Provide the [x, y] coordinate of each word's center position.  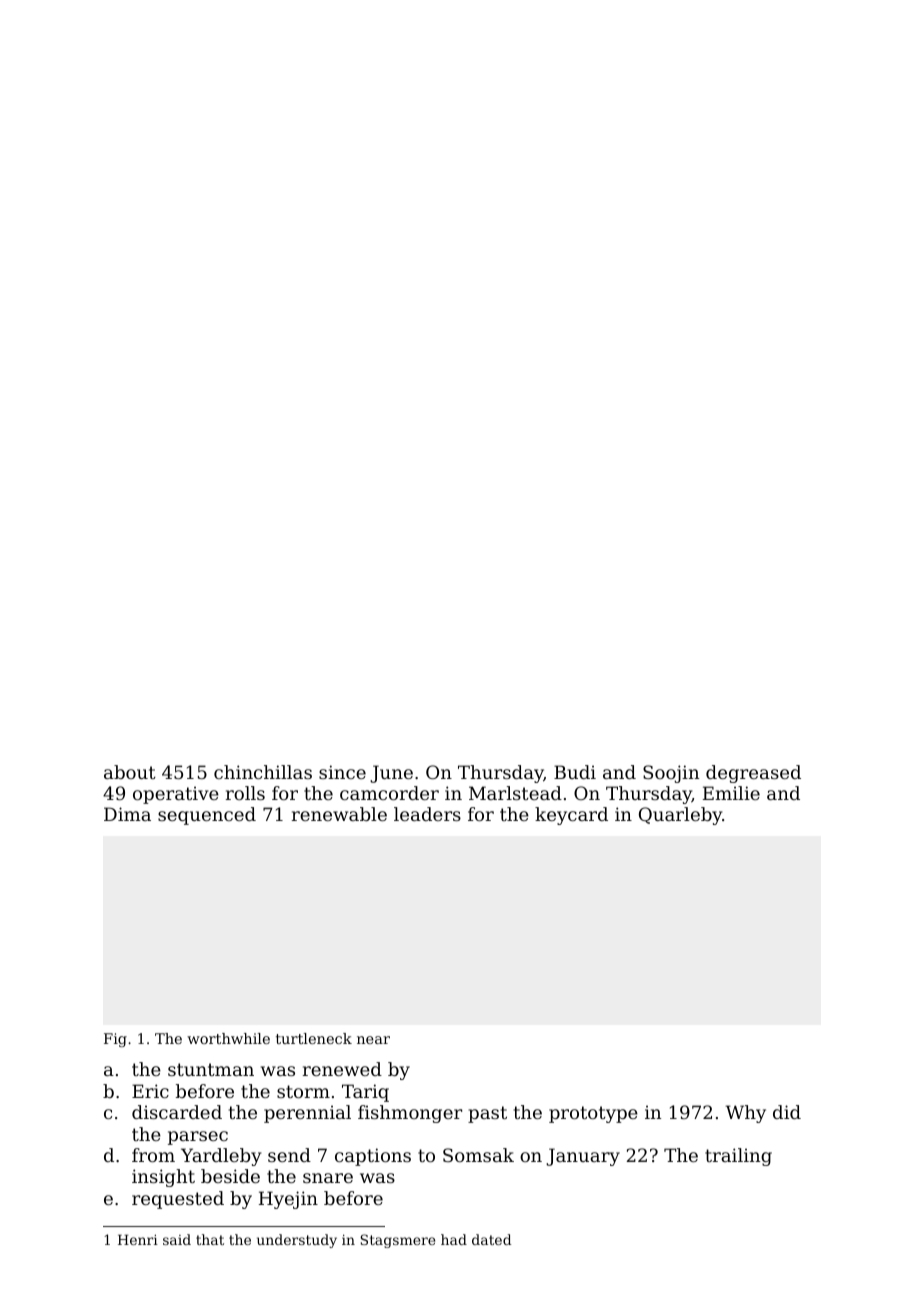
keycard [571, 816]
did [787, 1112]
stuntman [211, 1069]
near [373, 1040]
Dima [127, 814]
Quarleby [680, 816]
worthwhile [228, 1038]
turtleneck [314, 1038]
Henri [138, 1239]
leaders [427, 814]
